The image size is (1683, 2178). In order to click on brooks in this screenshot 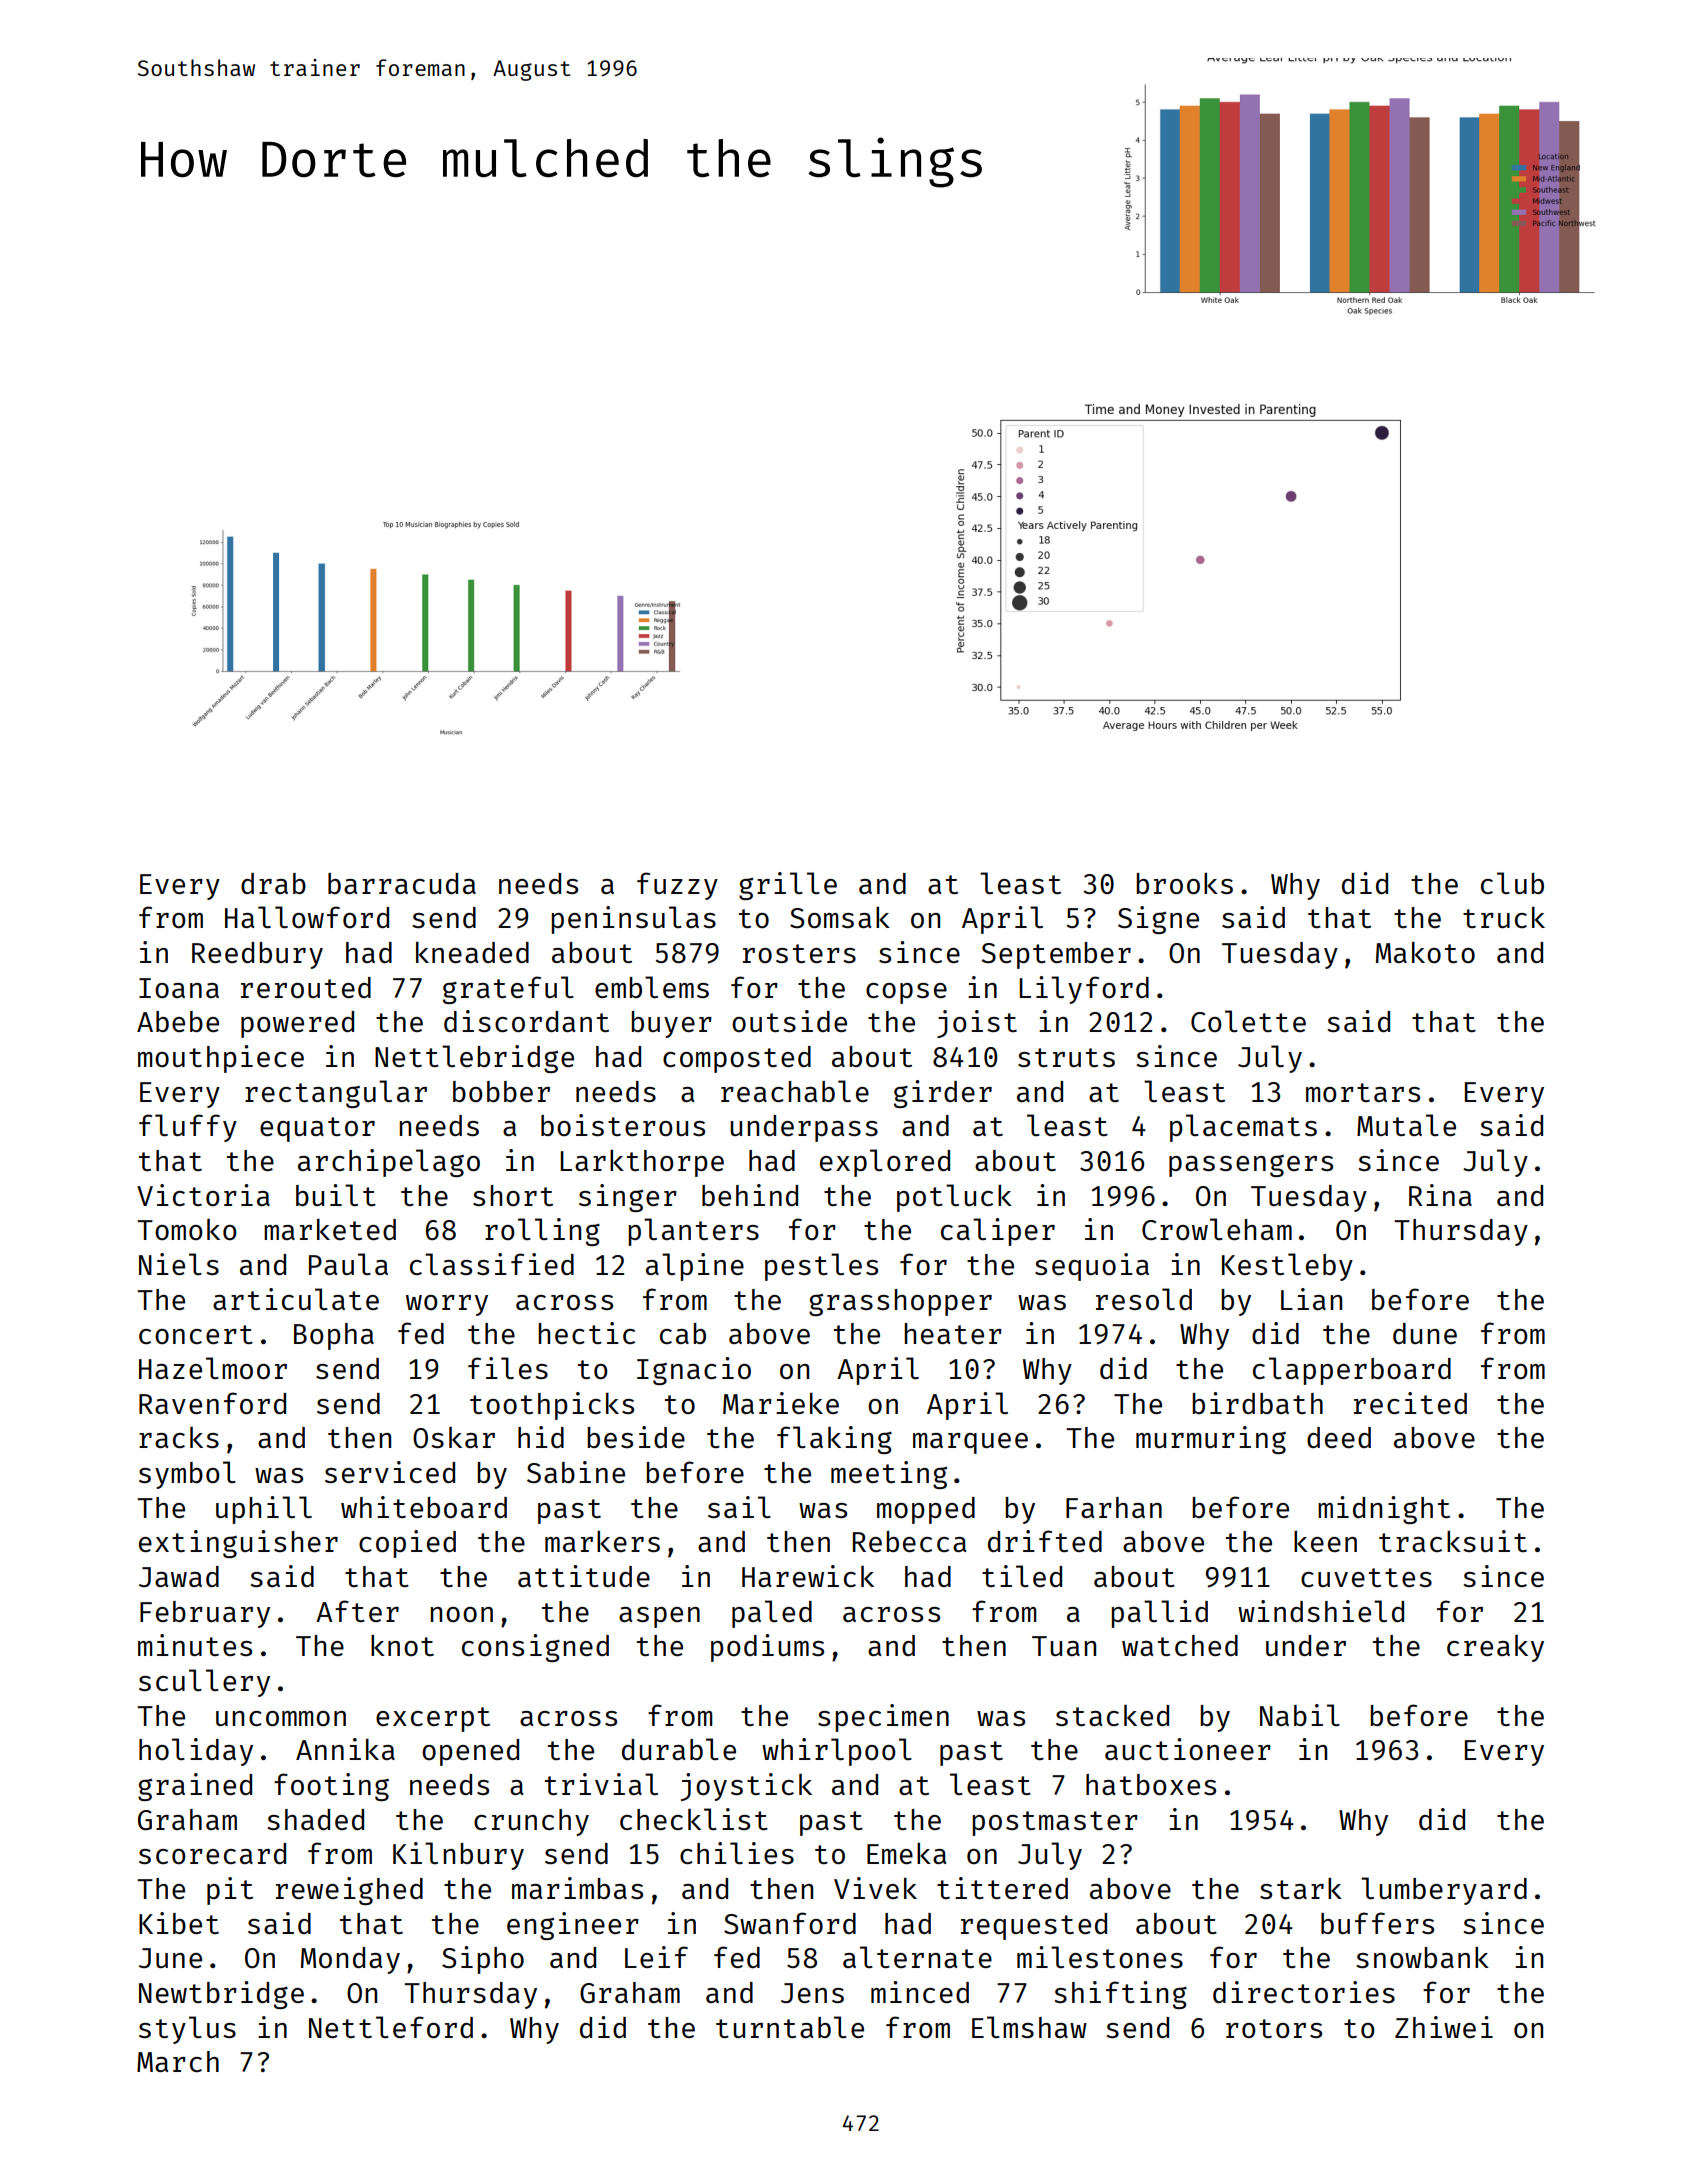, I will do `click(1184, 883)`.
